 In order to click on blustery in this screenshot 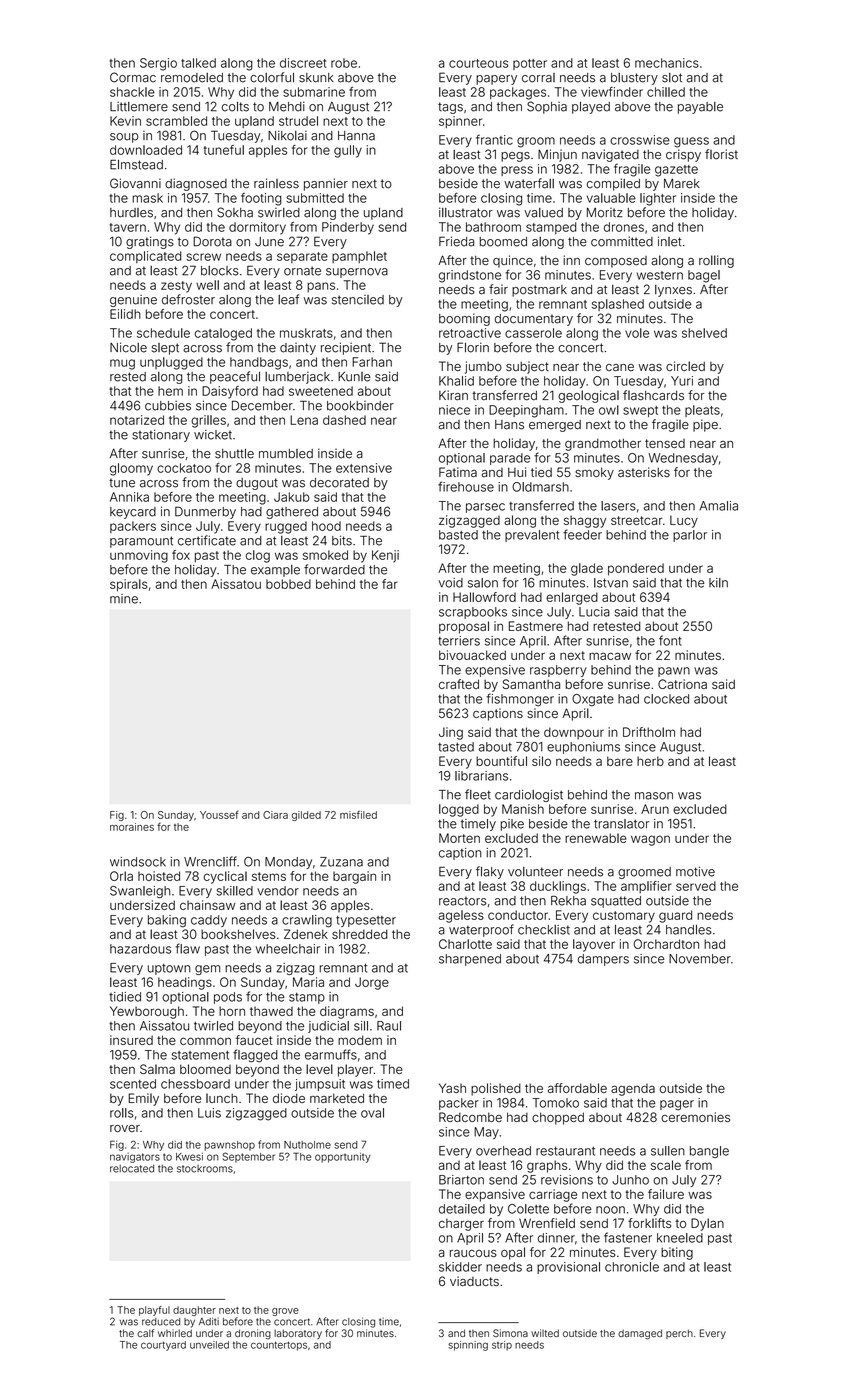, I will do `click(634, 79)`.
